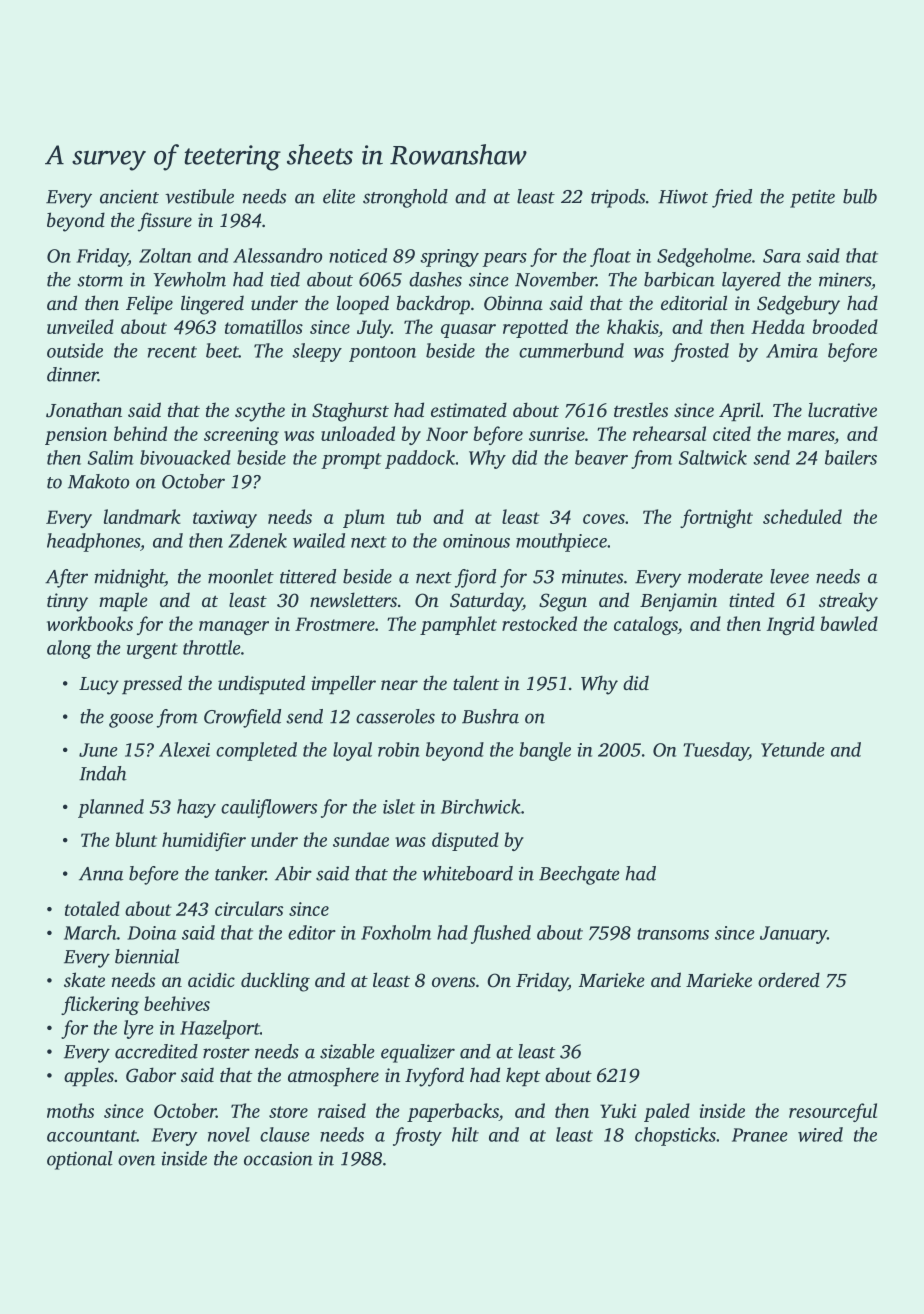 This screenshot has height=1314, width=924. I want to click on paddock, so click(420, 459).
